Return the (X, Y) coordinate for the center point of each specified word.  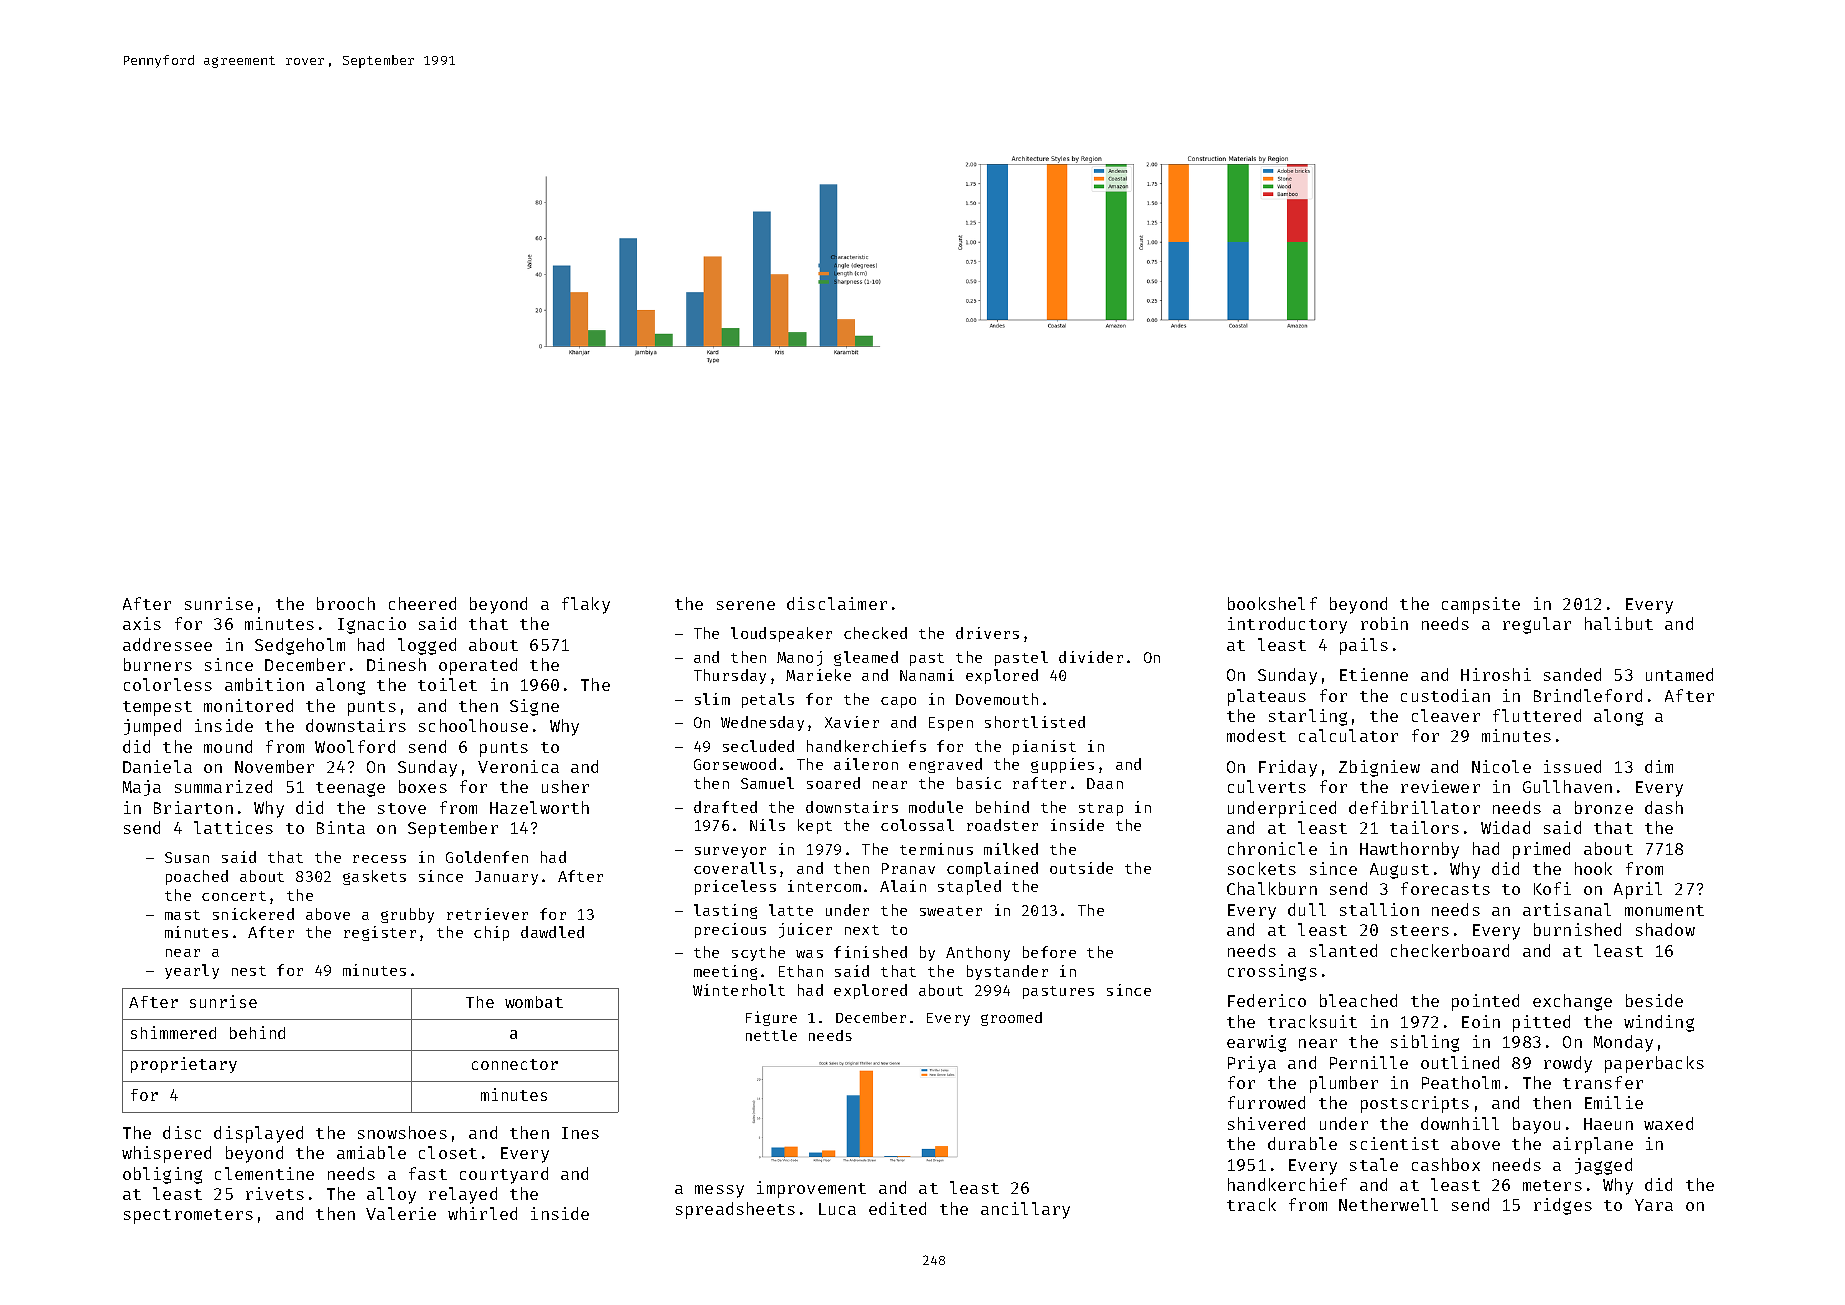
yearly (192, 971)
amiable (371, 1152)
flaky (586, 605)
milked (1011, 849)
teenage (350, 789)
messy (719, 1191)
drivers (987, 633)
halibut (1619, 623)
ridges (1563, 1206)
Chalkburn (1272, 888)
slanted (1343, 950)
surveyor (730, 852)
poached (197, 877)
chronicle (1272, 848)
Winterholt (739, 990)
